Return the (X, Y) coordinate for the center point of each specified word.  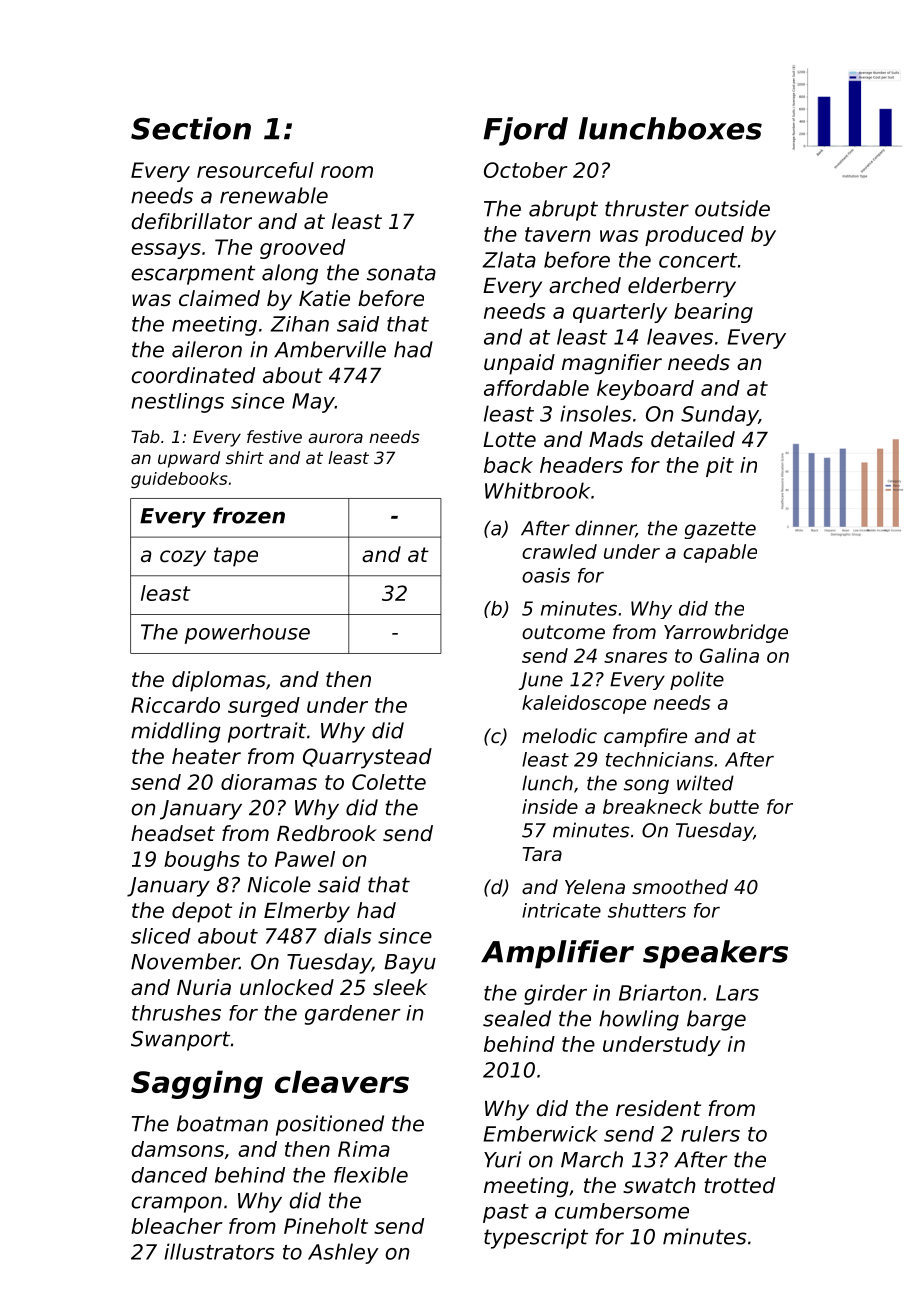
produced (694, 236)
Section (191, 128)
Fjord (526, 131)
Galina (729, 655)
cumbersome (622, 1211)
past (506, 1213)
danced (169, 1175)
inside (550, 806)
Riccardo (175, 705)
